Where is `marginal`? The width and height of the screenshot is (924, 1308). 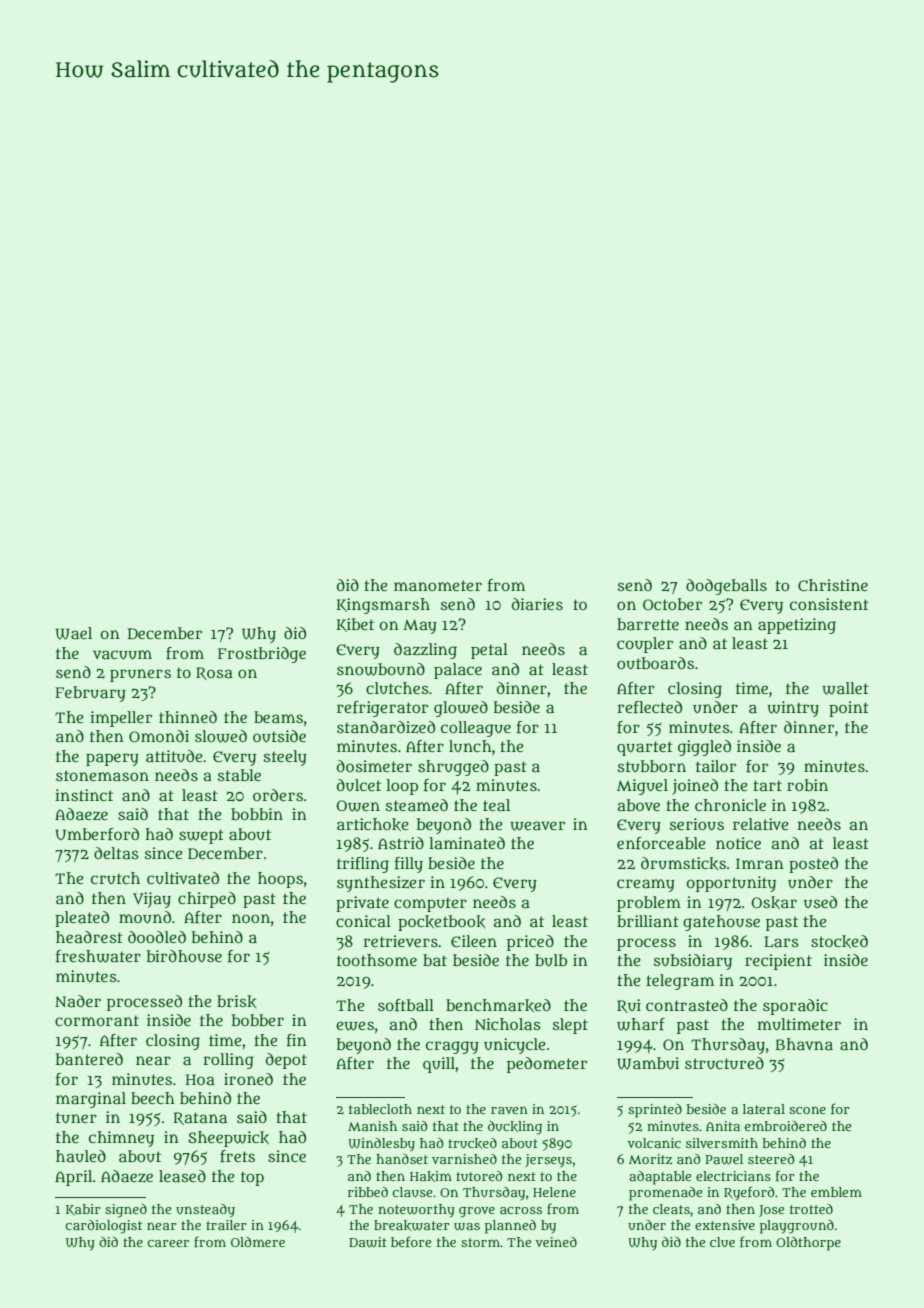 marginal is located at coordinates (91, 1100).
